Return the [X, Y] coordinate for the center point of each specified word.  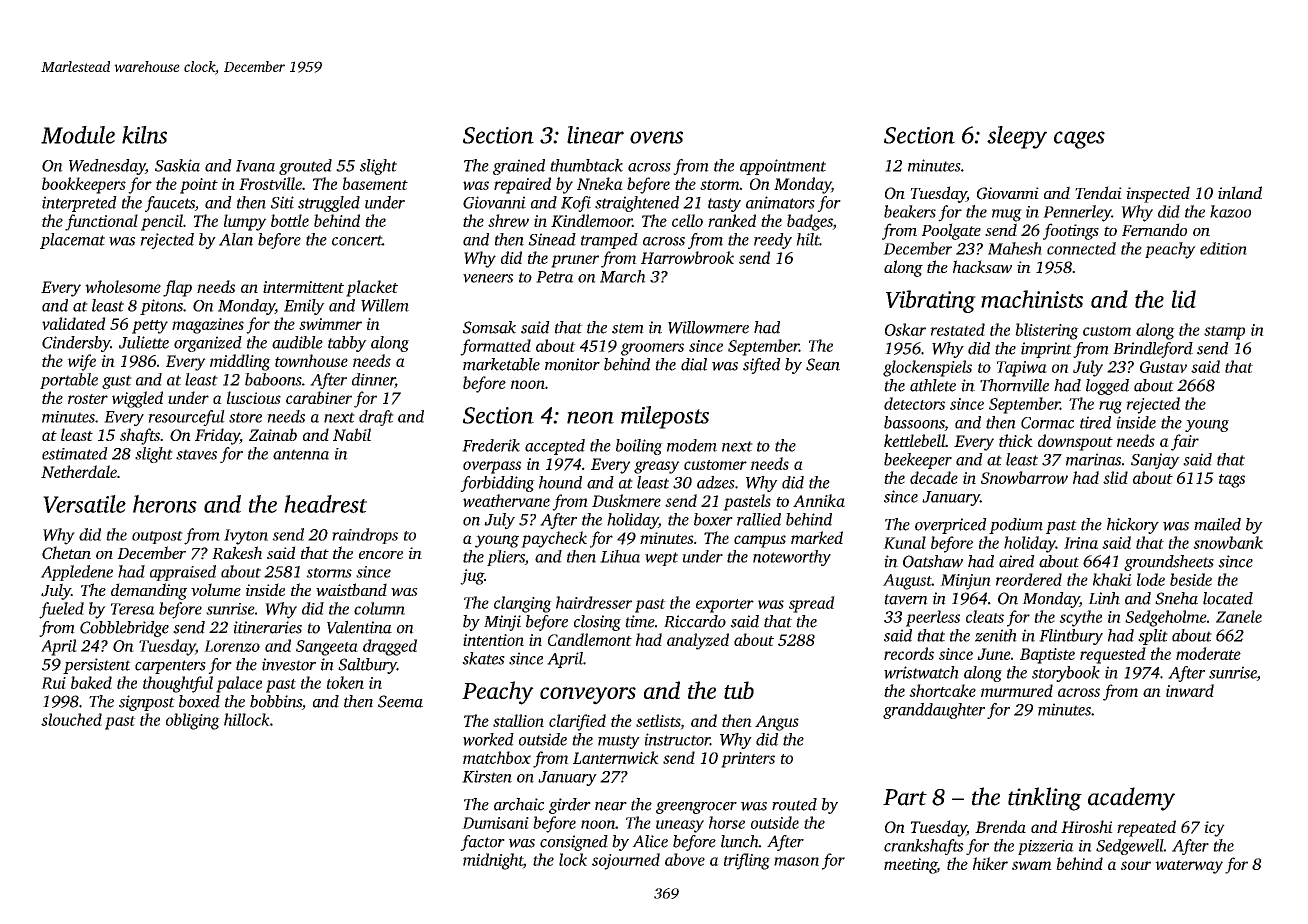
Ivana [255, 166]
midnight [493, 861]
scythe [1080, 618]
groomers [652, 349]
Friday [217, 436]
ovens [656, 137]
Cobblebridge [124, 629]
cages [1079, 140]
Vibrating [931, 301]
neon [590, 417]
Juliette [144, 342]
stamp [1224, 333]
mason [796, 861]
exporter [725, 606]
